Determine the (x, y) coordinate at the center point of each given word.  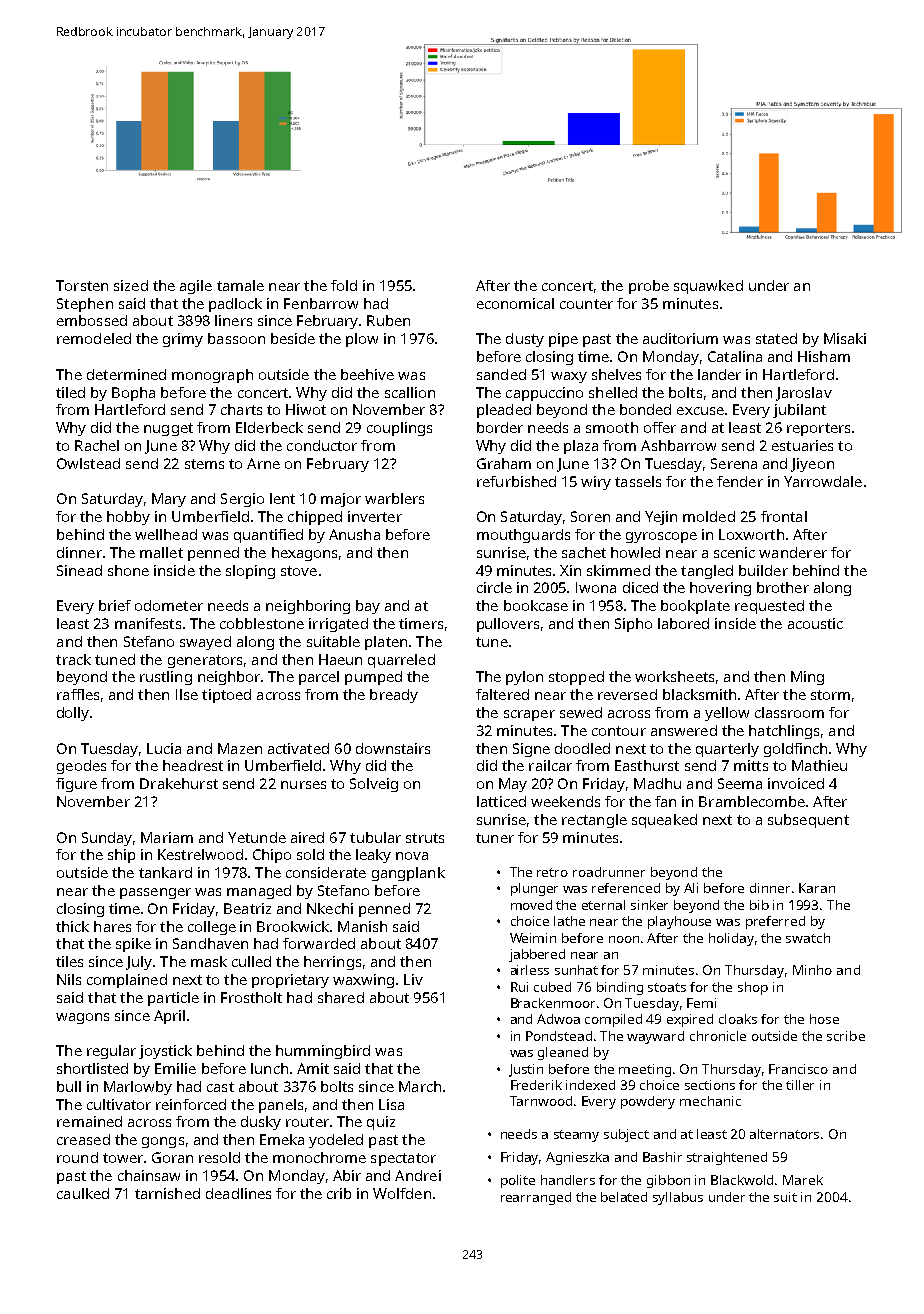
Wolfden (402, 1193)
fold (344, 285)
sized (131, 285)
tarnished (167, 1193)
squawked (708, 287)
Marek (803, 1180)
